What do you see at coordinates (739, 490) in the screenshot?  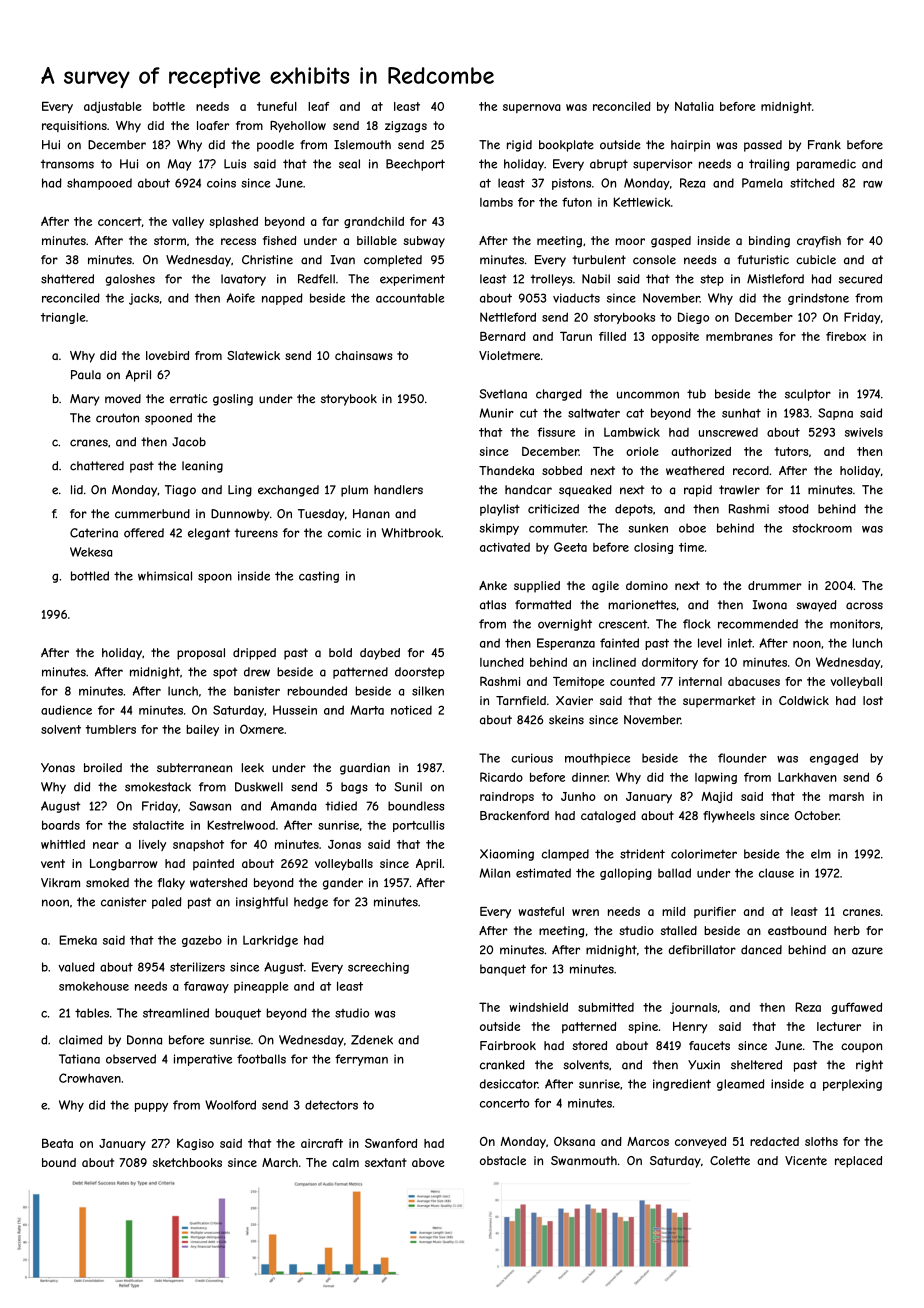 I see `trawler` at bounding box center [739, 490].
